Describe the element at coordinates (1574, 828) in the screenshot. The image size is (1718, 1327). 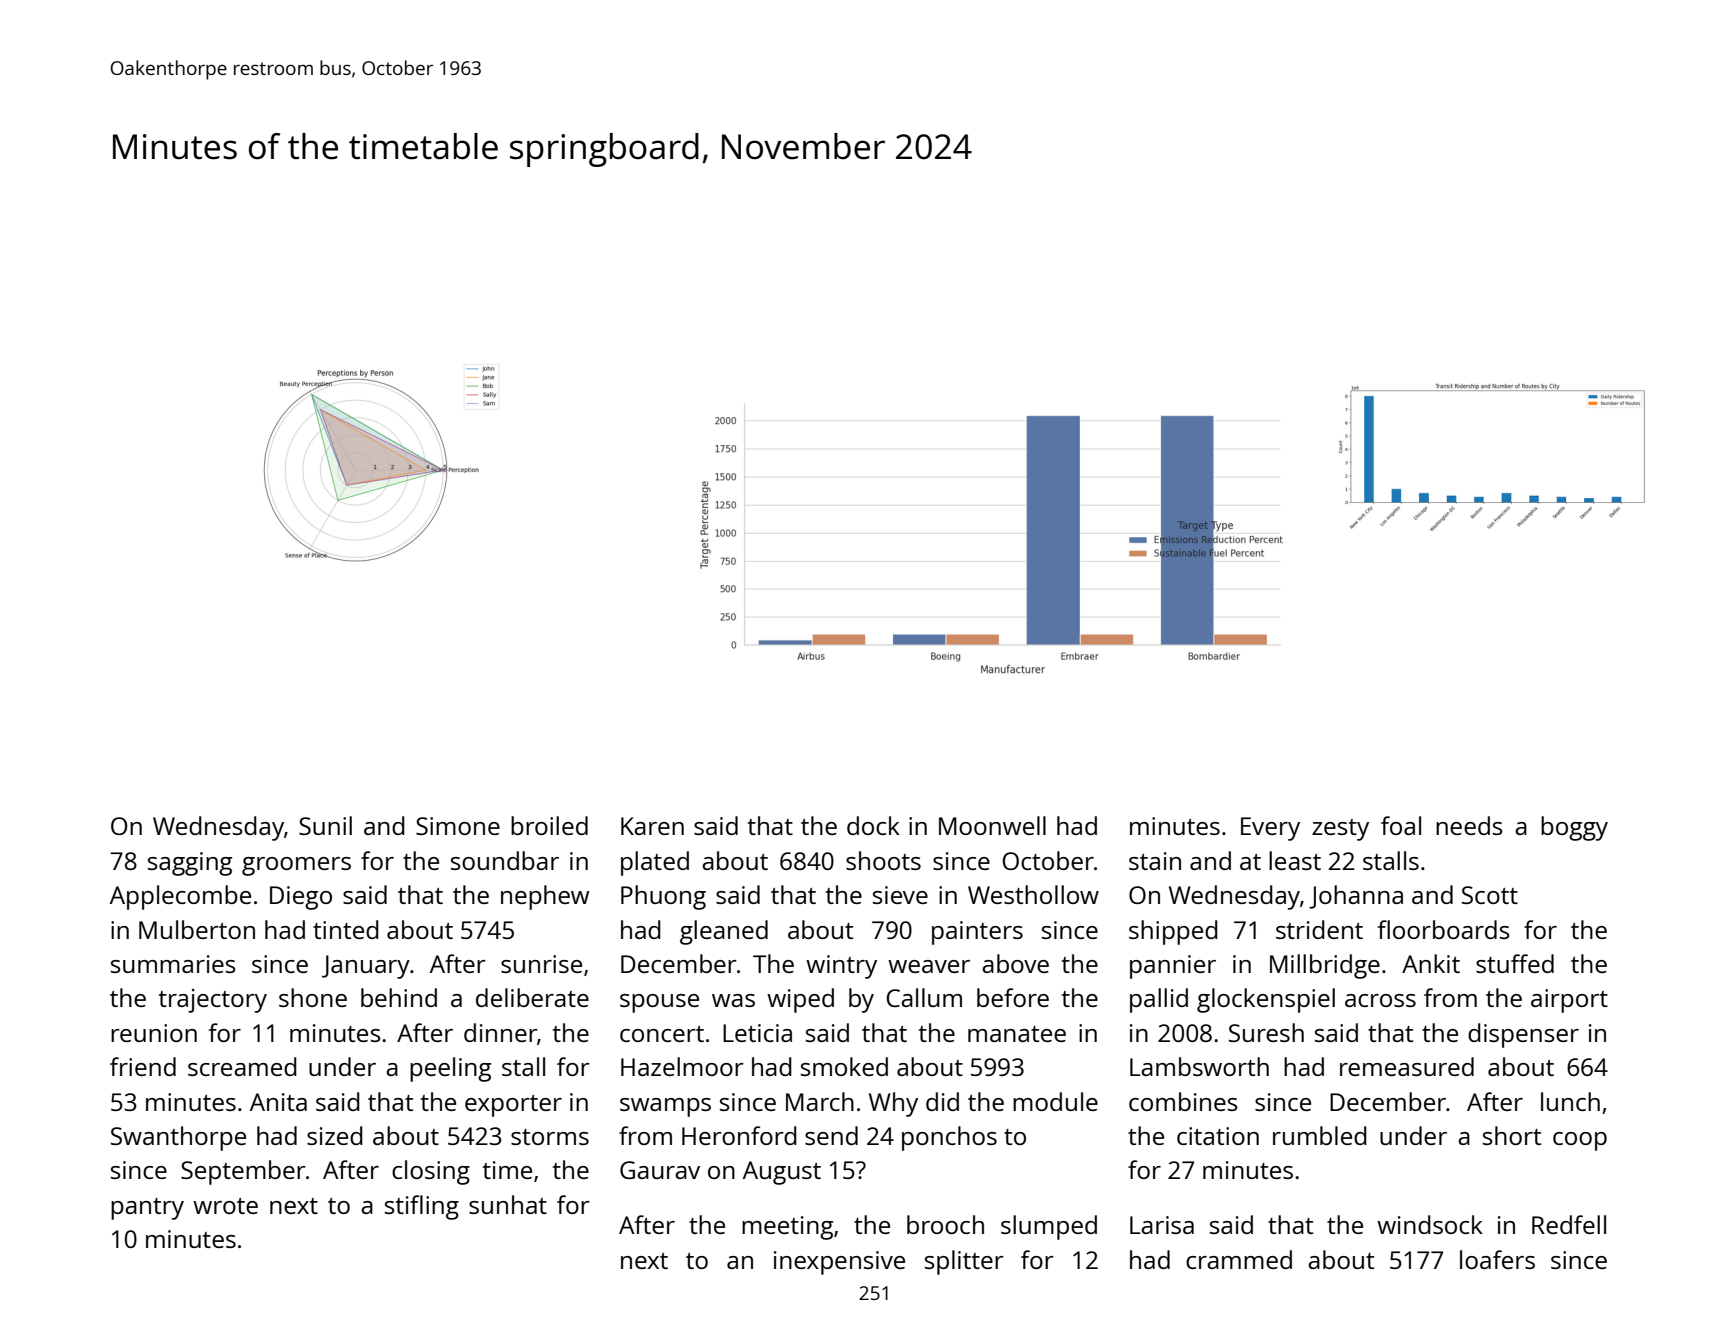
I see `boggy` at that location.
